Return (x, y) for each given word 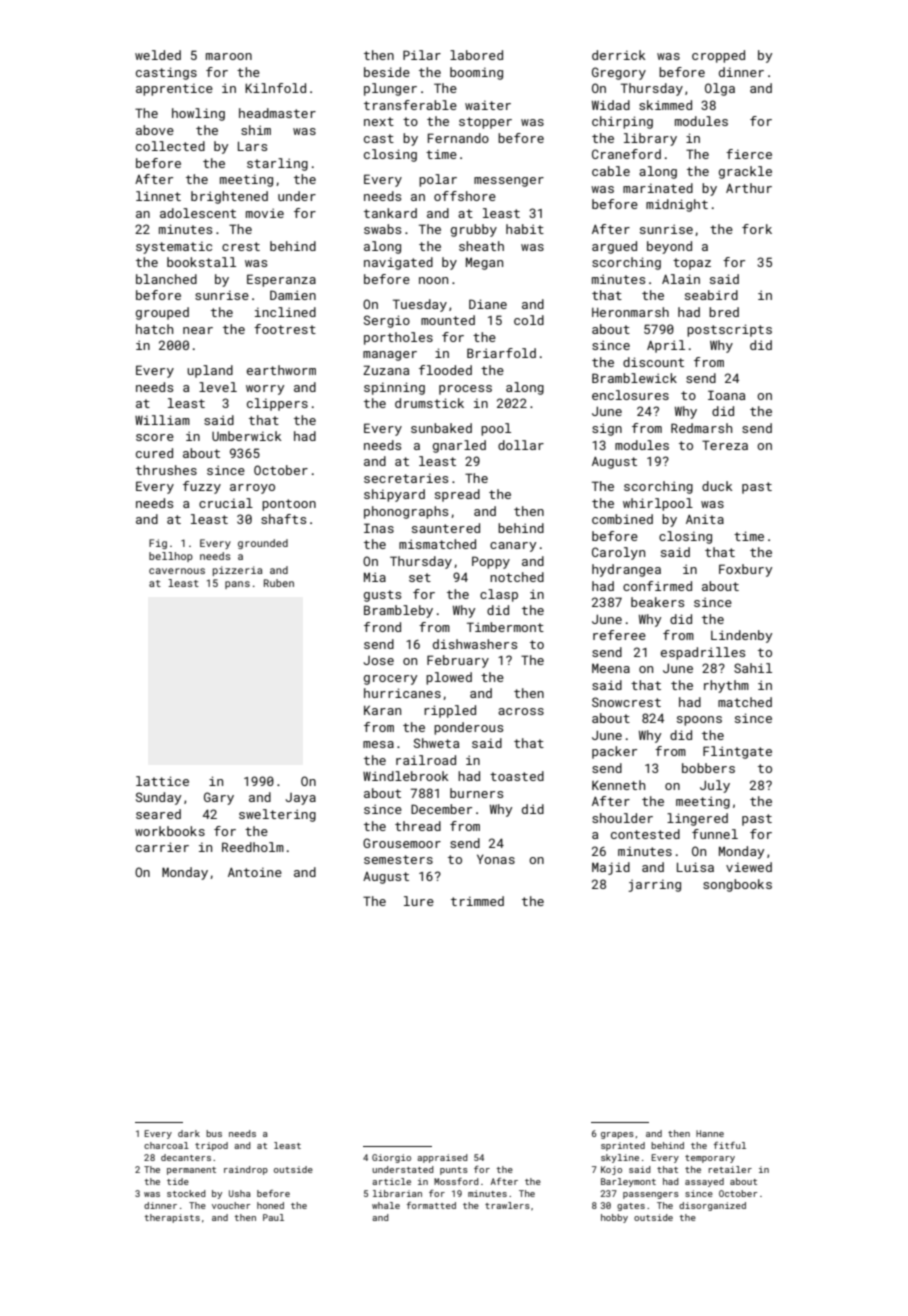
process (465, 390)
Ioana (726, 395)
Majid (611, 868)
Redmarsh (701, 428)
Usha (240, 1193)
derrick (619, 55)
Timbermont (505, 627)
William (162, 420)
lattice (162, 781)
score (155, 437)
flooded (445, 370)
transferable (410, 105)
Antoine (255, 872)
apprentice (174, 89)
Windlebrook (406, 776)
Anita (705, 519)
